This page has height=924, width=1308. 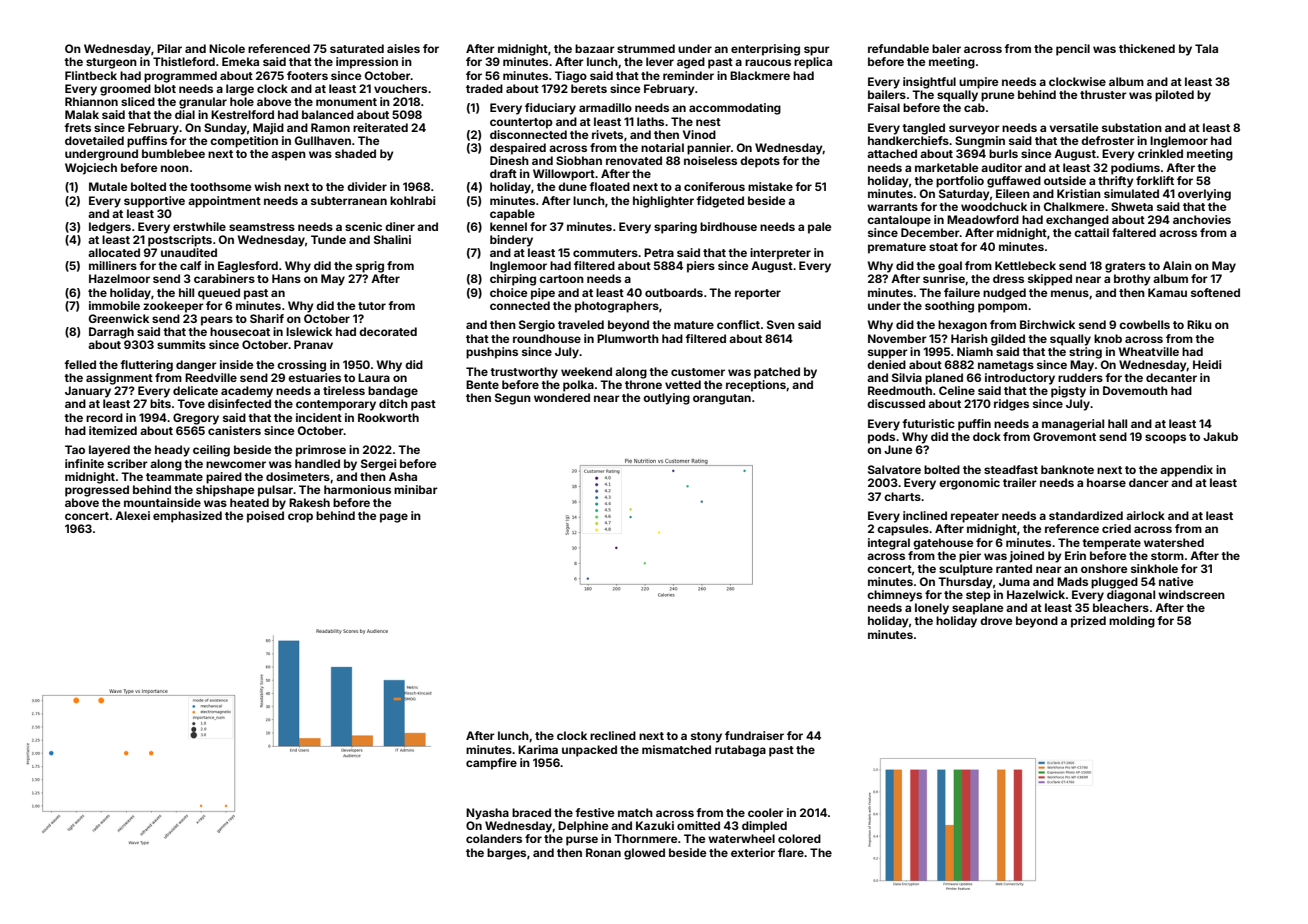 I want to click on Alain, so click(x=1177, y=265).
